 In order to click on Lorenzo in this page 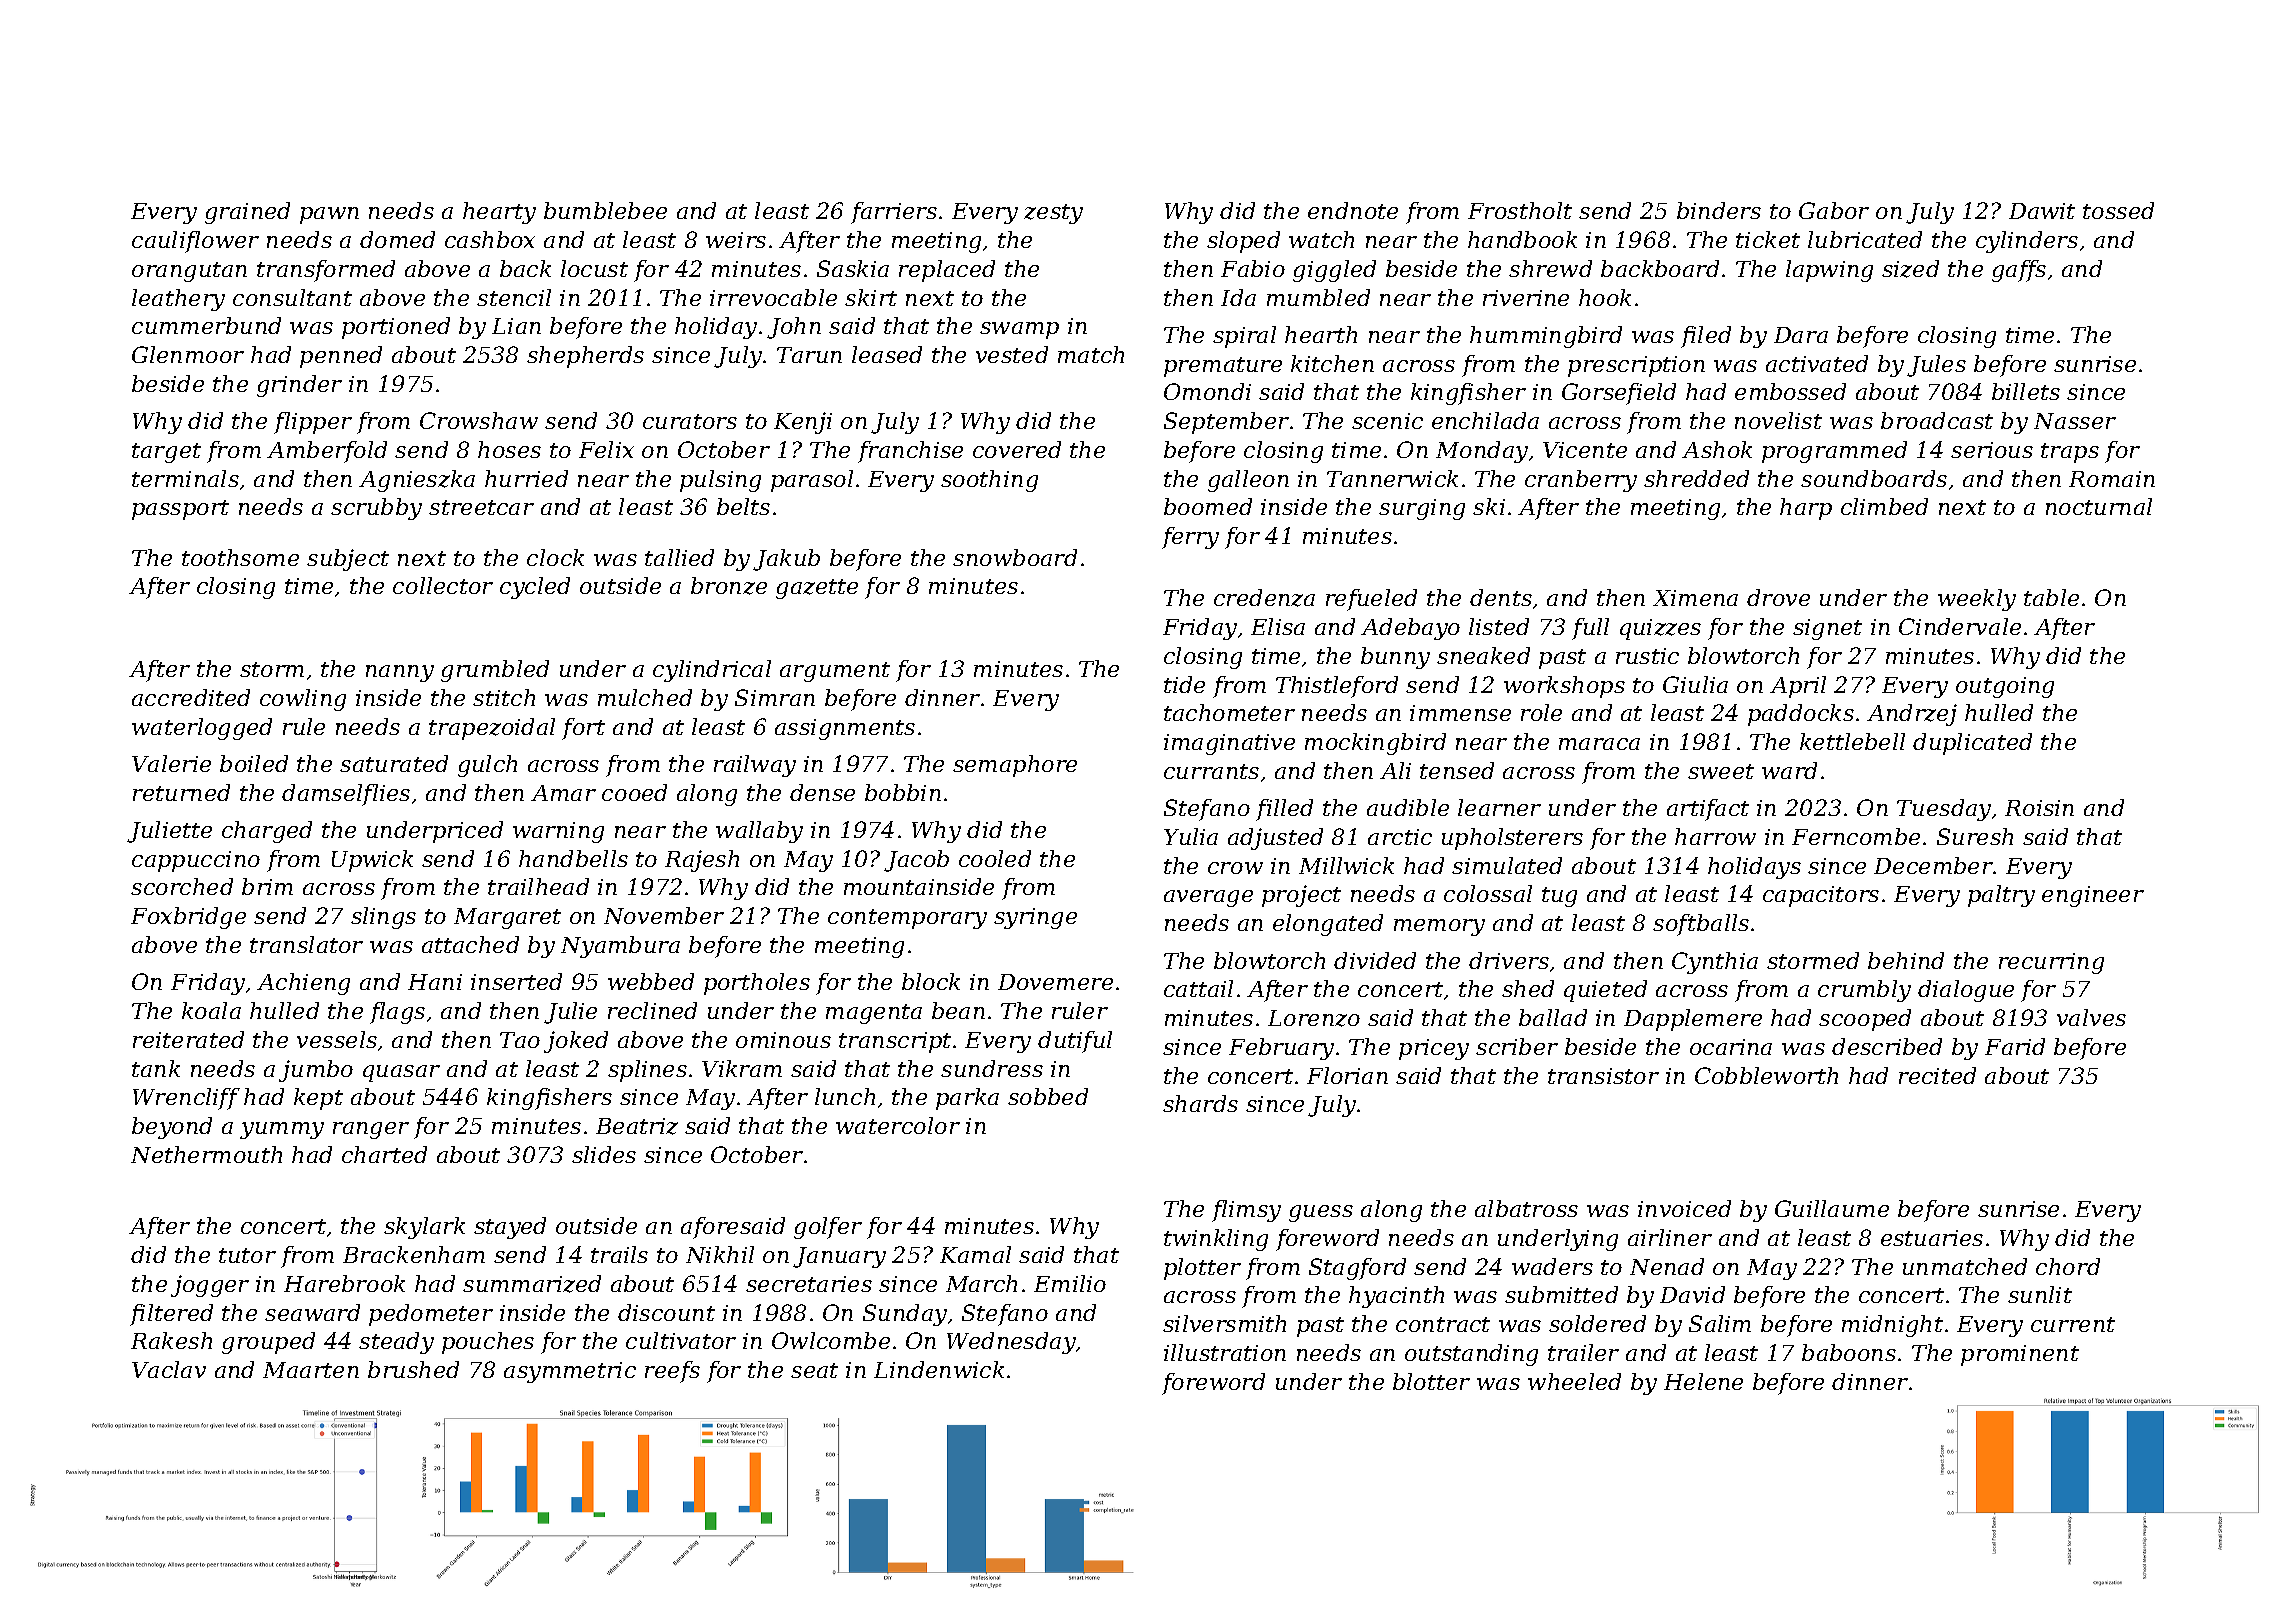, I will do `click(1314, 1018)`.
